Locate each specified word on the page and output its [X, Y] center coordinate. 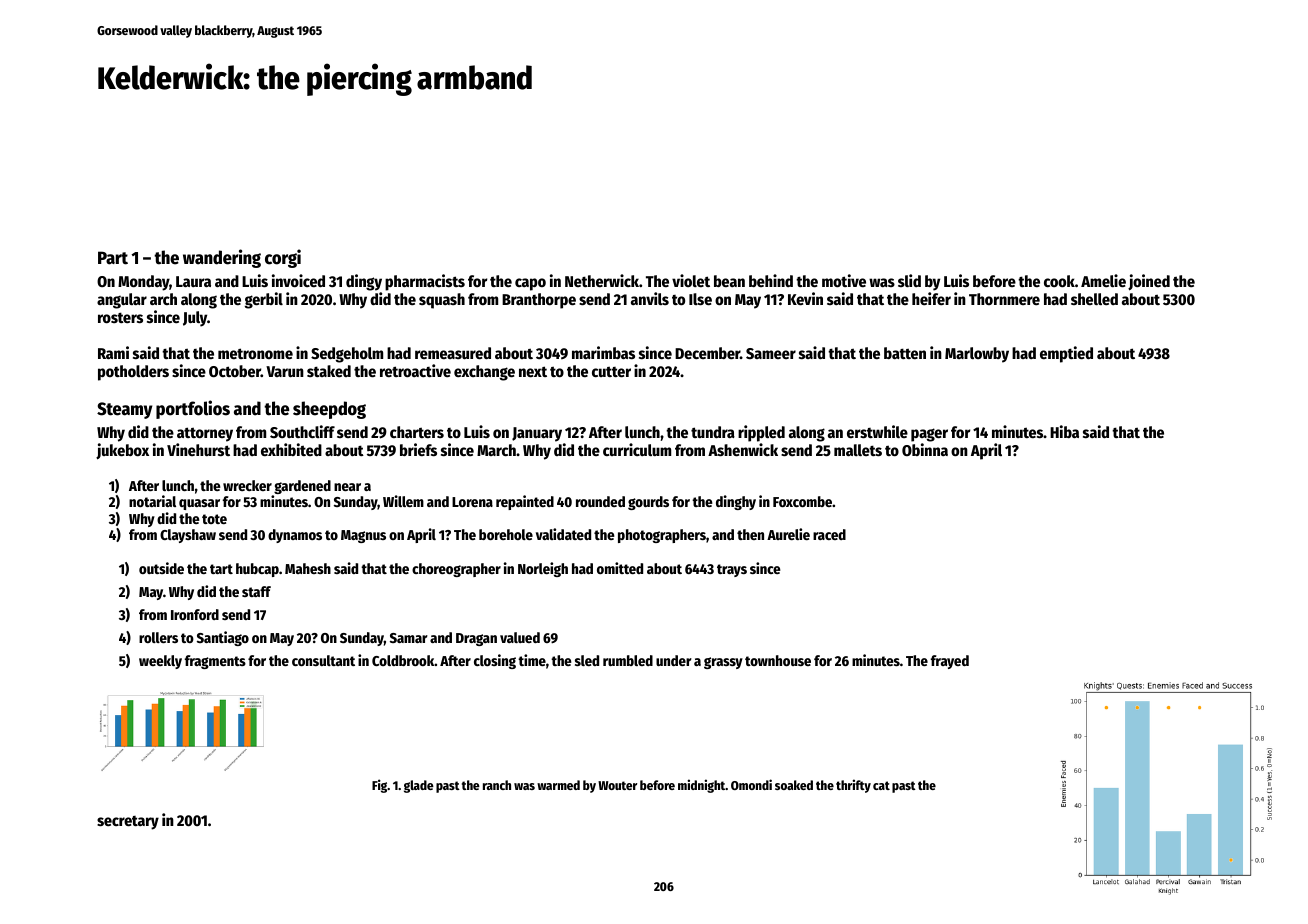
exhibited [291, 449]
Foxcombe [802, 501]
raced [829, 534]
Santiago [223, 638]
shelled [1094, 299]
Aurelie [788, 534]
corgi [283, 258]
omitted [620, 568]
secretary [128, 823]
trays [732, 570]
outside [161, 568]
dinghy [736, 502]
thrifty [853, 786]
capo [530, 284]
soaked [794, 785]
